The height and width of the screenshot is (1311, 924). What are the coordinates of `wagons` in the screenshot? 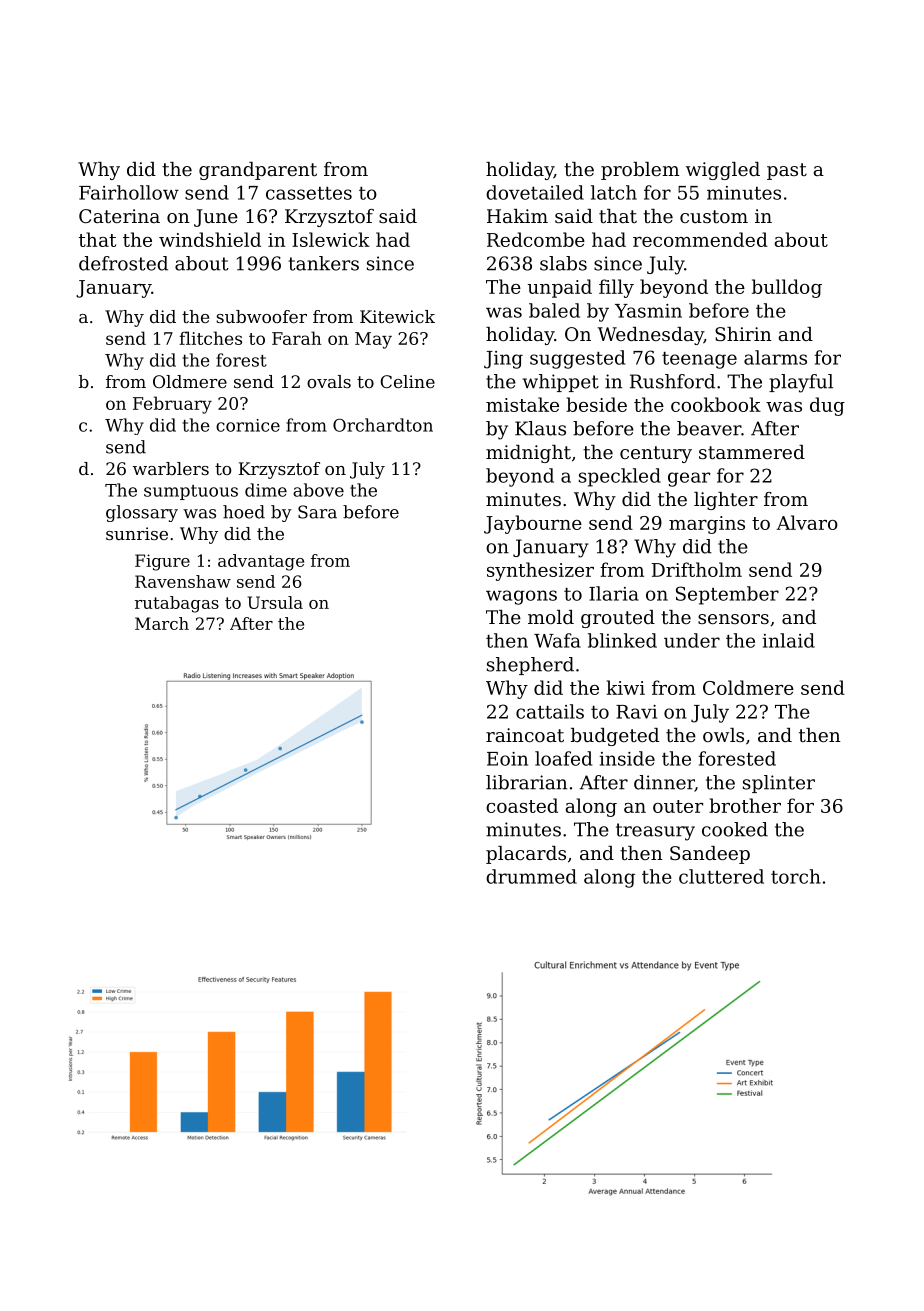 It's located at (521, 597).
